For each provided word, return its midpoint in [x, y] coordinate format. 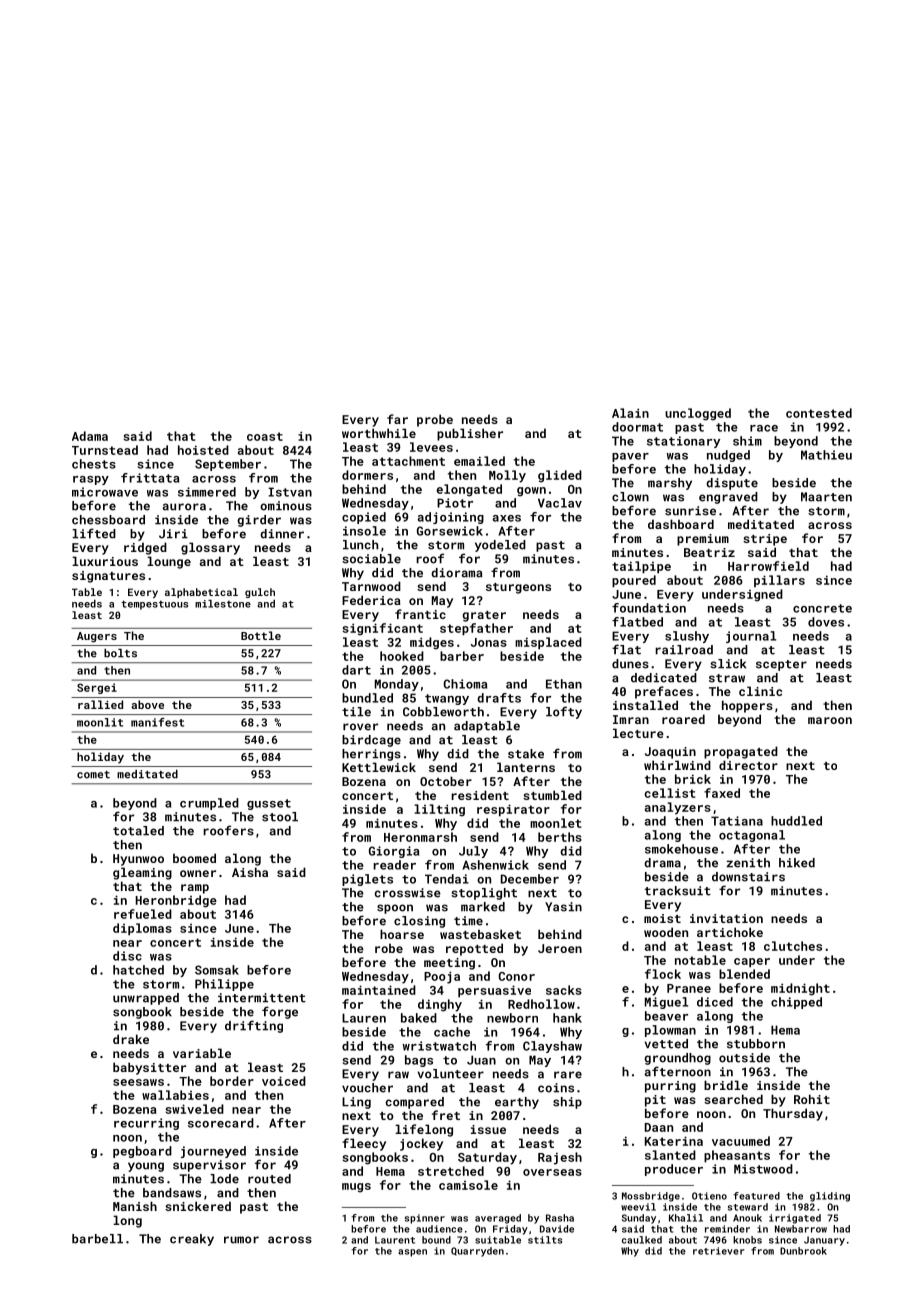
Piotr [455, 503]
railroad [684, 650]
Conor [516, 976]
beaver [666, 1016]
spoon [395, 909]
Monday [397, 685]
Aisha [250, 872]
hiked [797, 863]
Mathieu [826, 455]
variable [202, 1053]
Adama [90, 436]
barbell [97, 1239]
